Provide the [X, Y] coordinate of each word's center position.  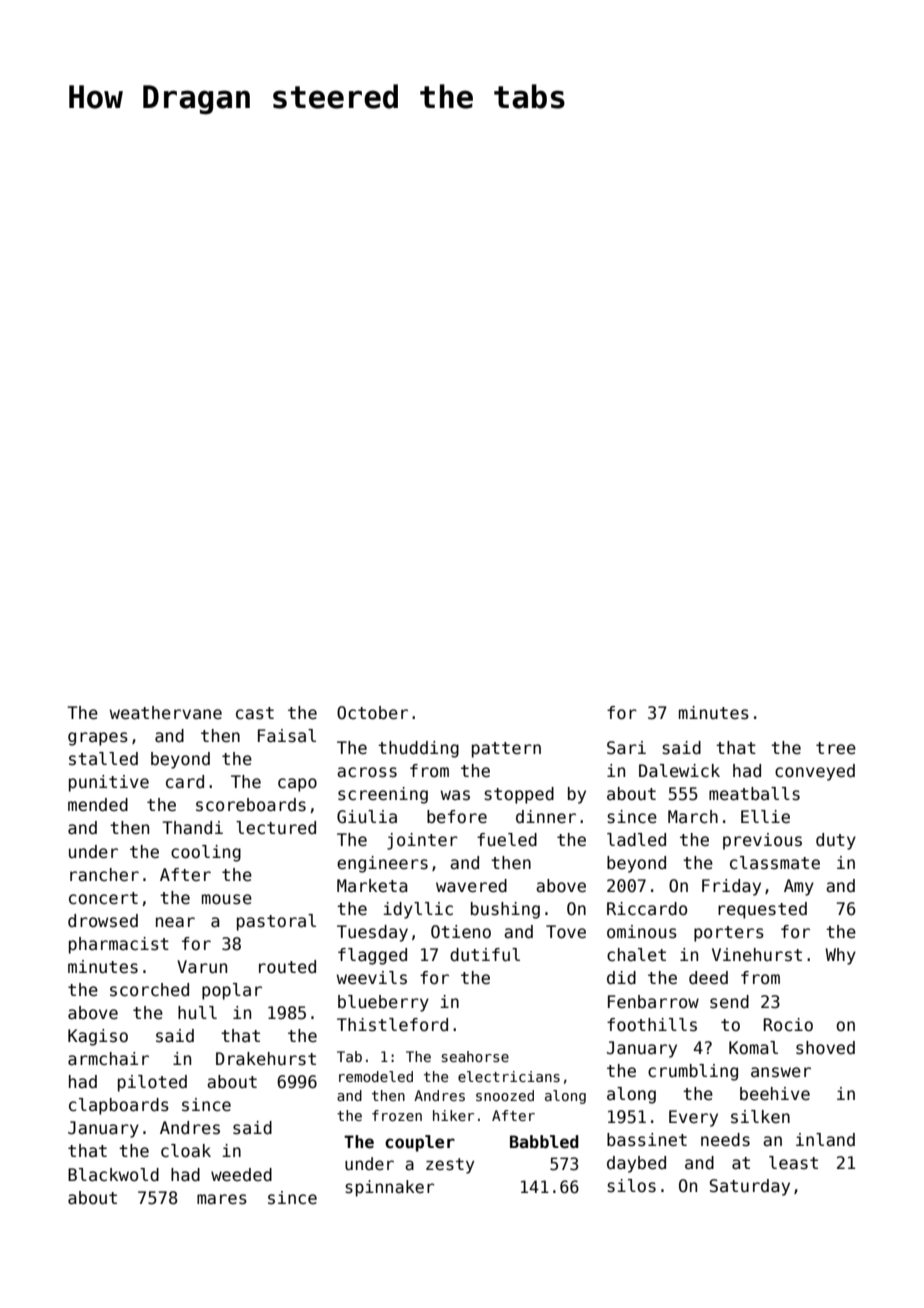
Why [840, 956]
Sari [626, 748]
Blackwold [113, 1175]
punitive [109, 783]
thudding [418, 749]
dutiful [485, 955]
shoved [825, 1048]
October [372, 713]
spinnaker [389, 1188]
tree [836, 748]
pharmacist [119, 945]
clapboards [119, 1106]
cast [255, 713]
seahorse [475, 1056]
